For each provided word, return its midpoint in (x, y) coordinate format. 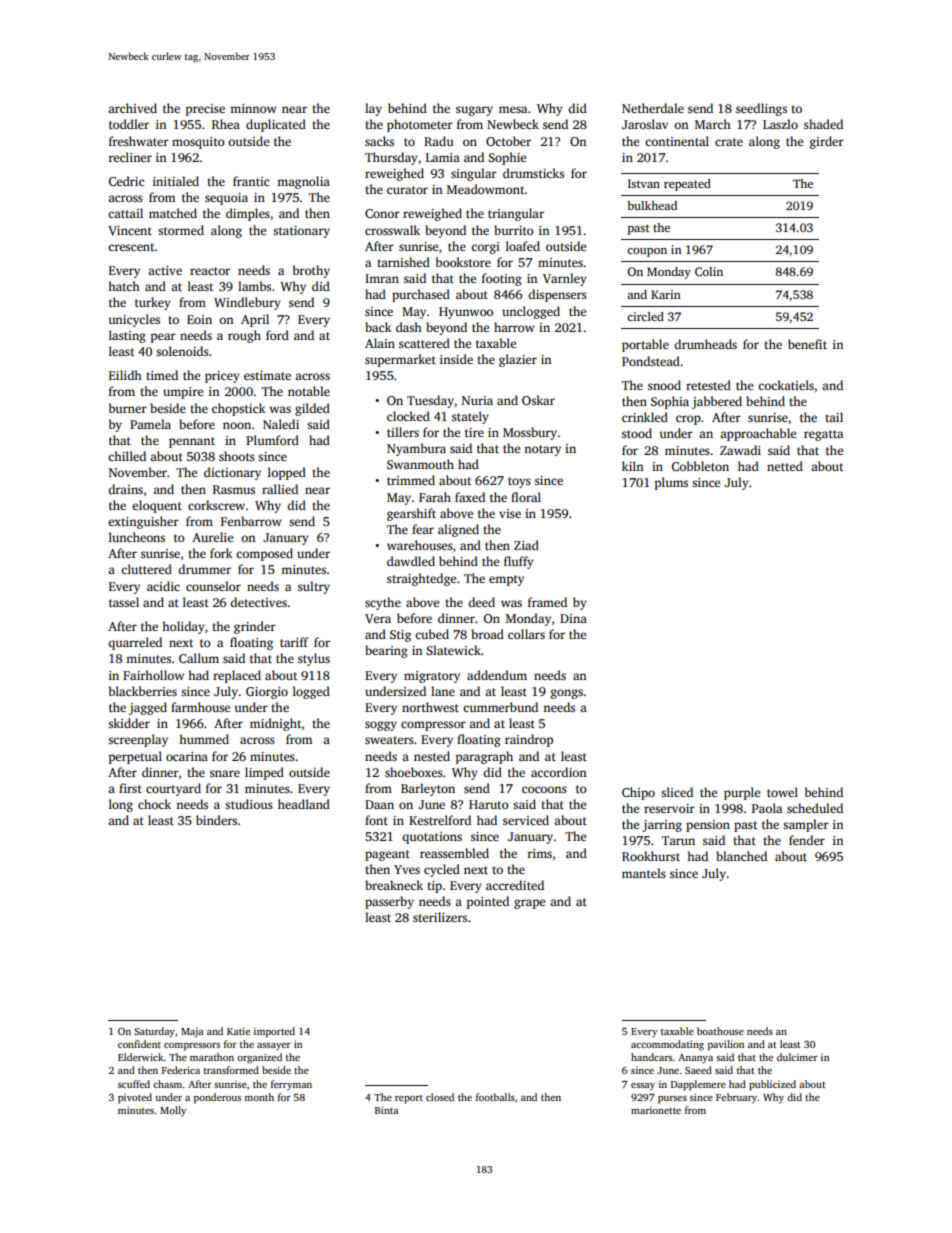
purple (742, 793)
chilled (127, 456)
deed (481, 602)
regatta (823, 435)
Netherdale (653, 108)
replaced (237, 676)
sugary (474, 111)
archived (132, 108)
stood (637, 433)
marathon (212, 1057)
